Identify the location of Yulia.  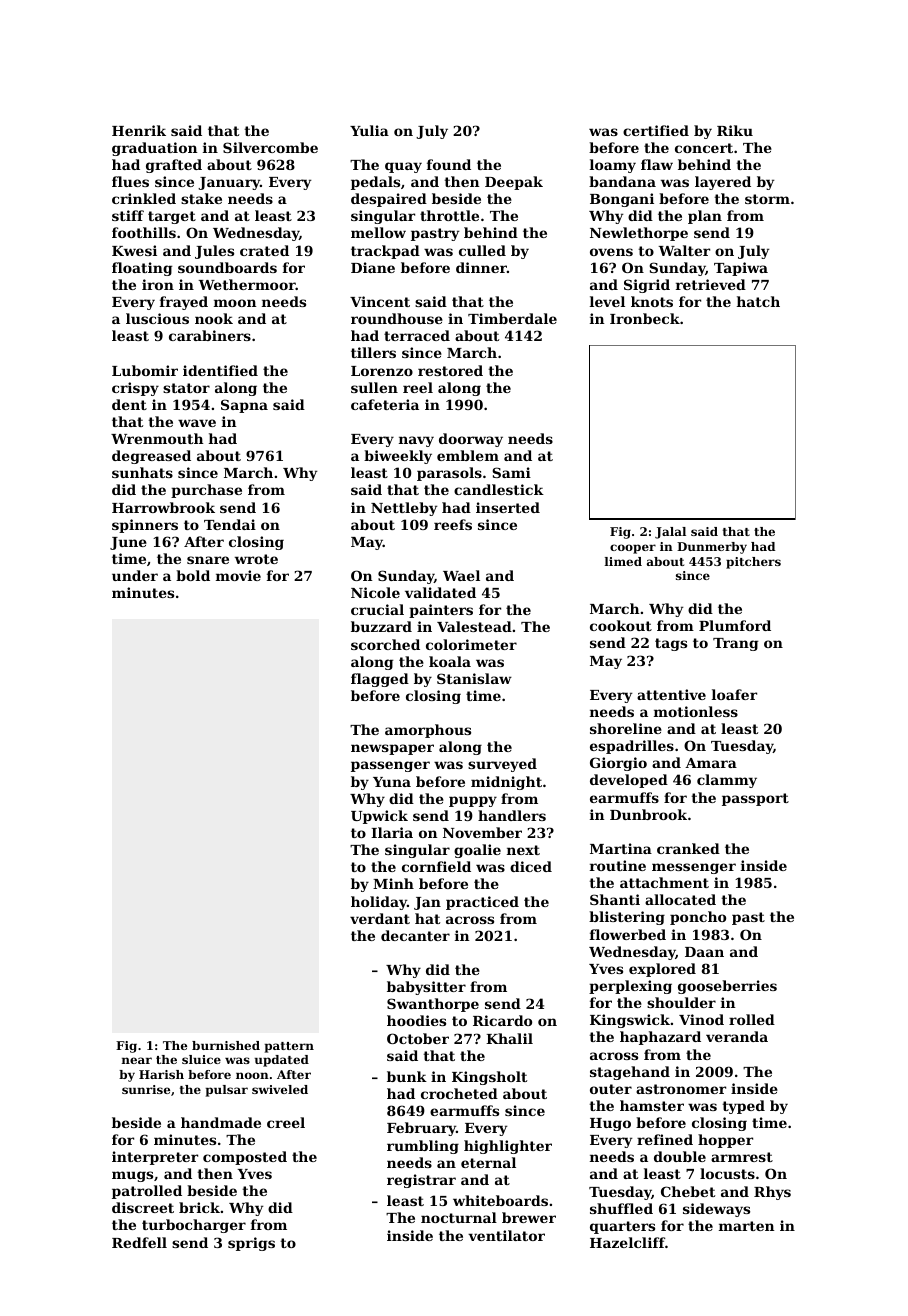
(369, 130).
